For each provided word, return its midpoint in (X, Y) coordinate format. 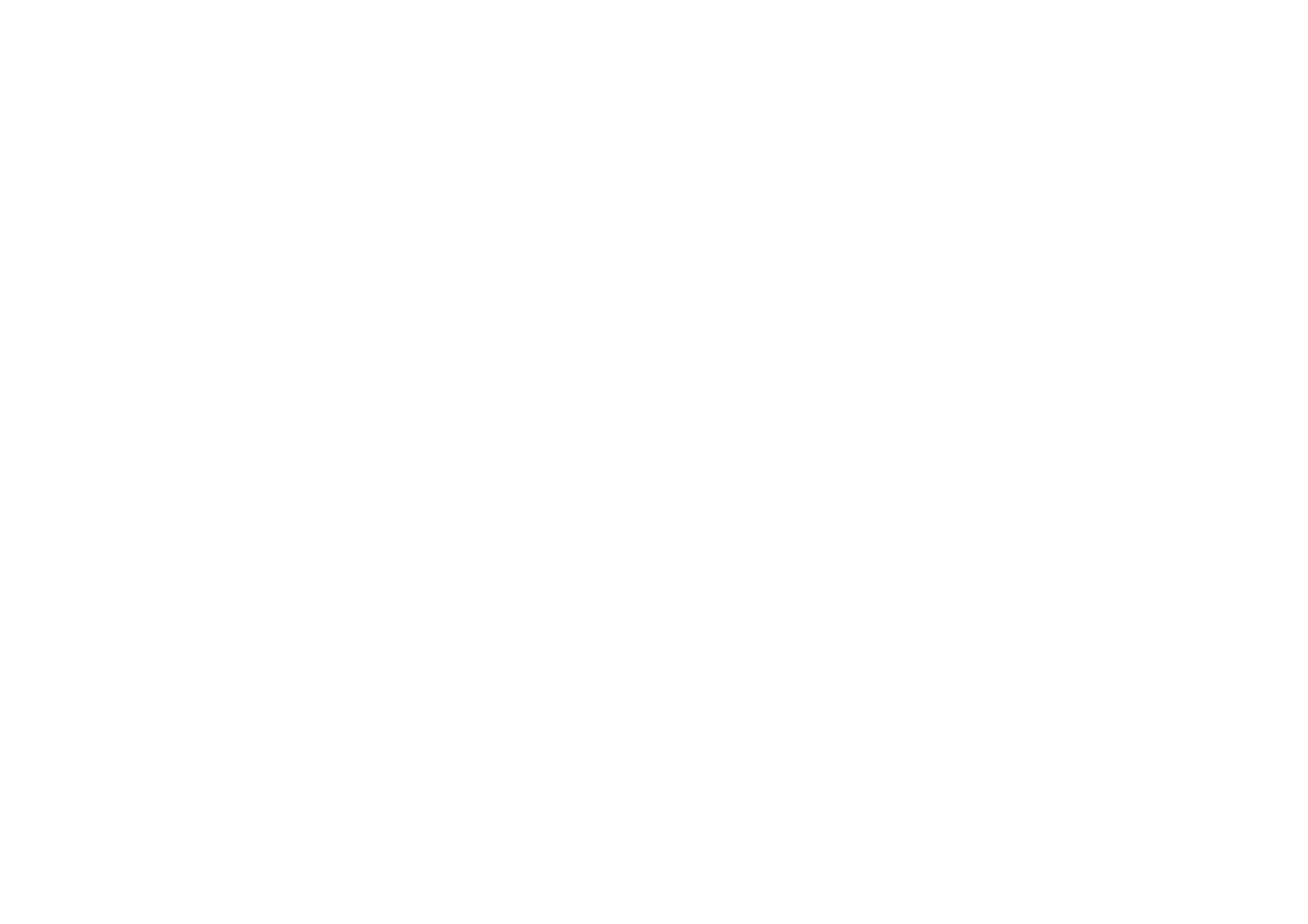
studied (653, 732)
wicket (941, 732)
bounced (656, 574)
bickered (217, 800)
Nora (146, 725)
